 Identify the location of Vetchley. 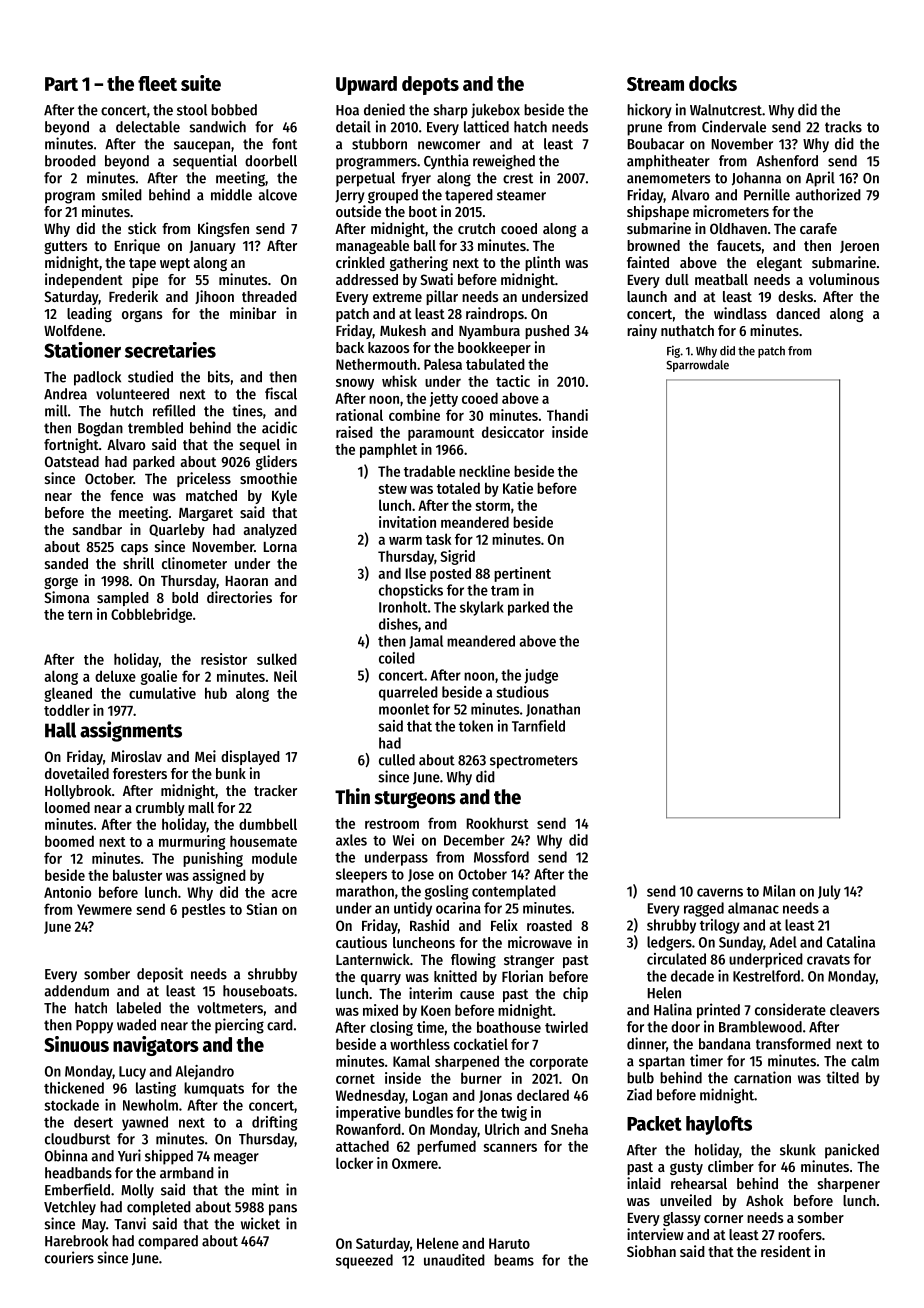
(70, 1208).
